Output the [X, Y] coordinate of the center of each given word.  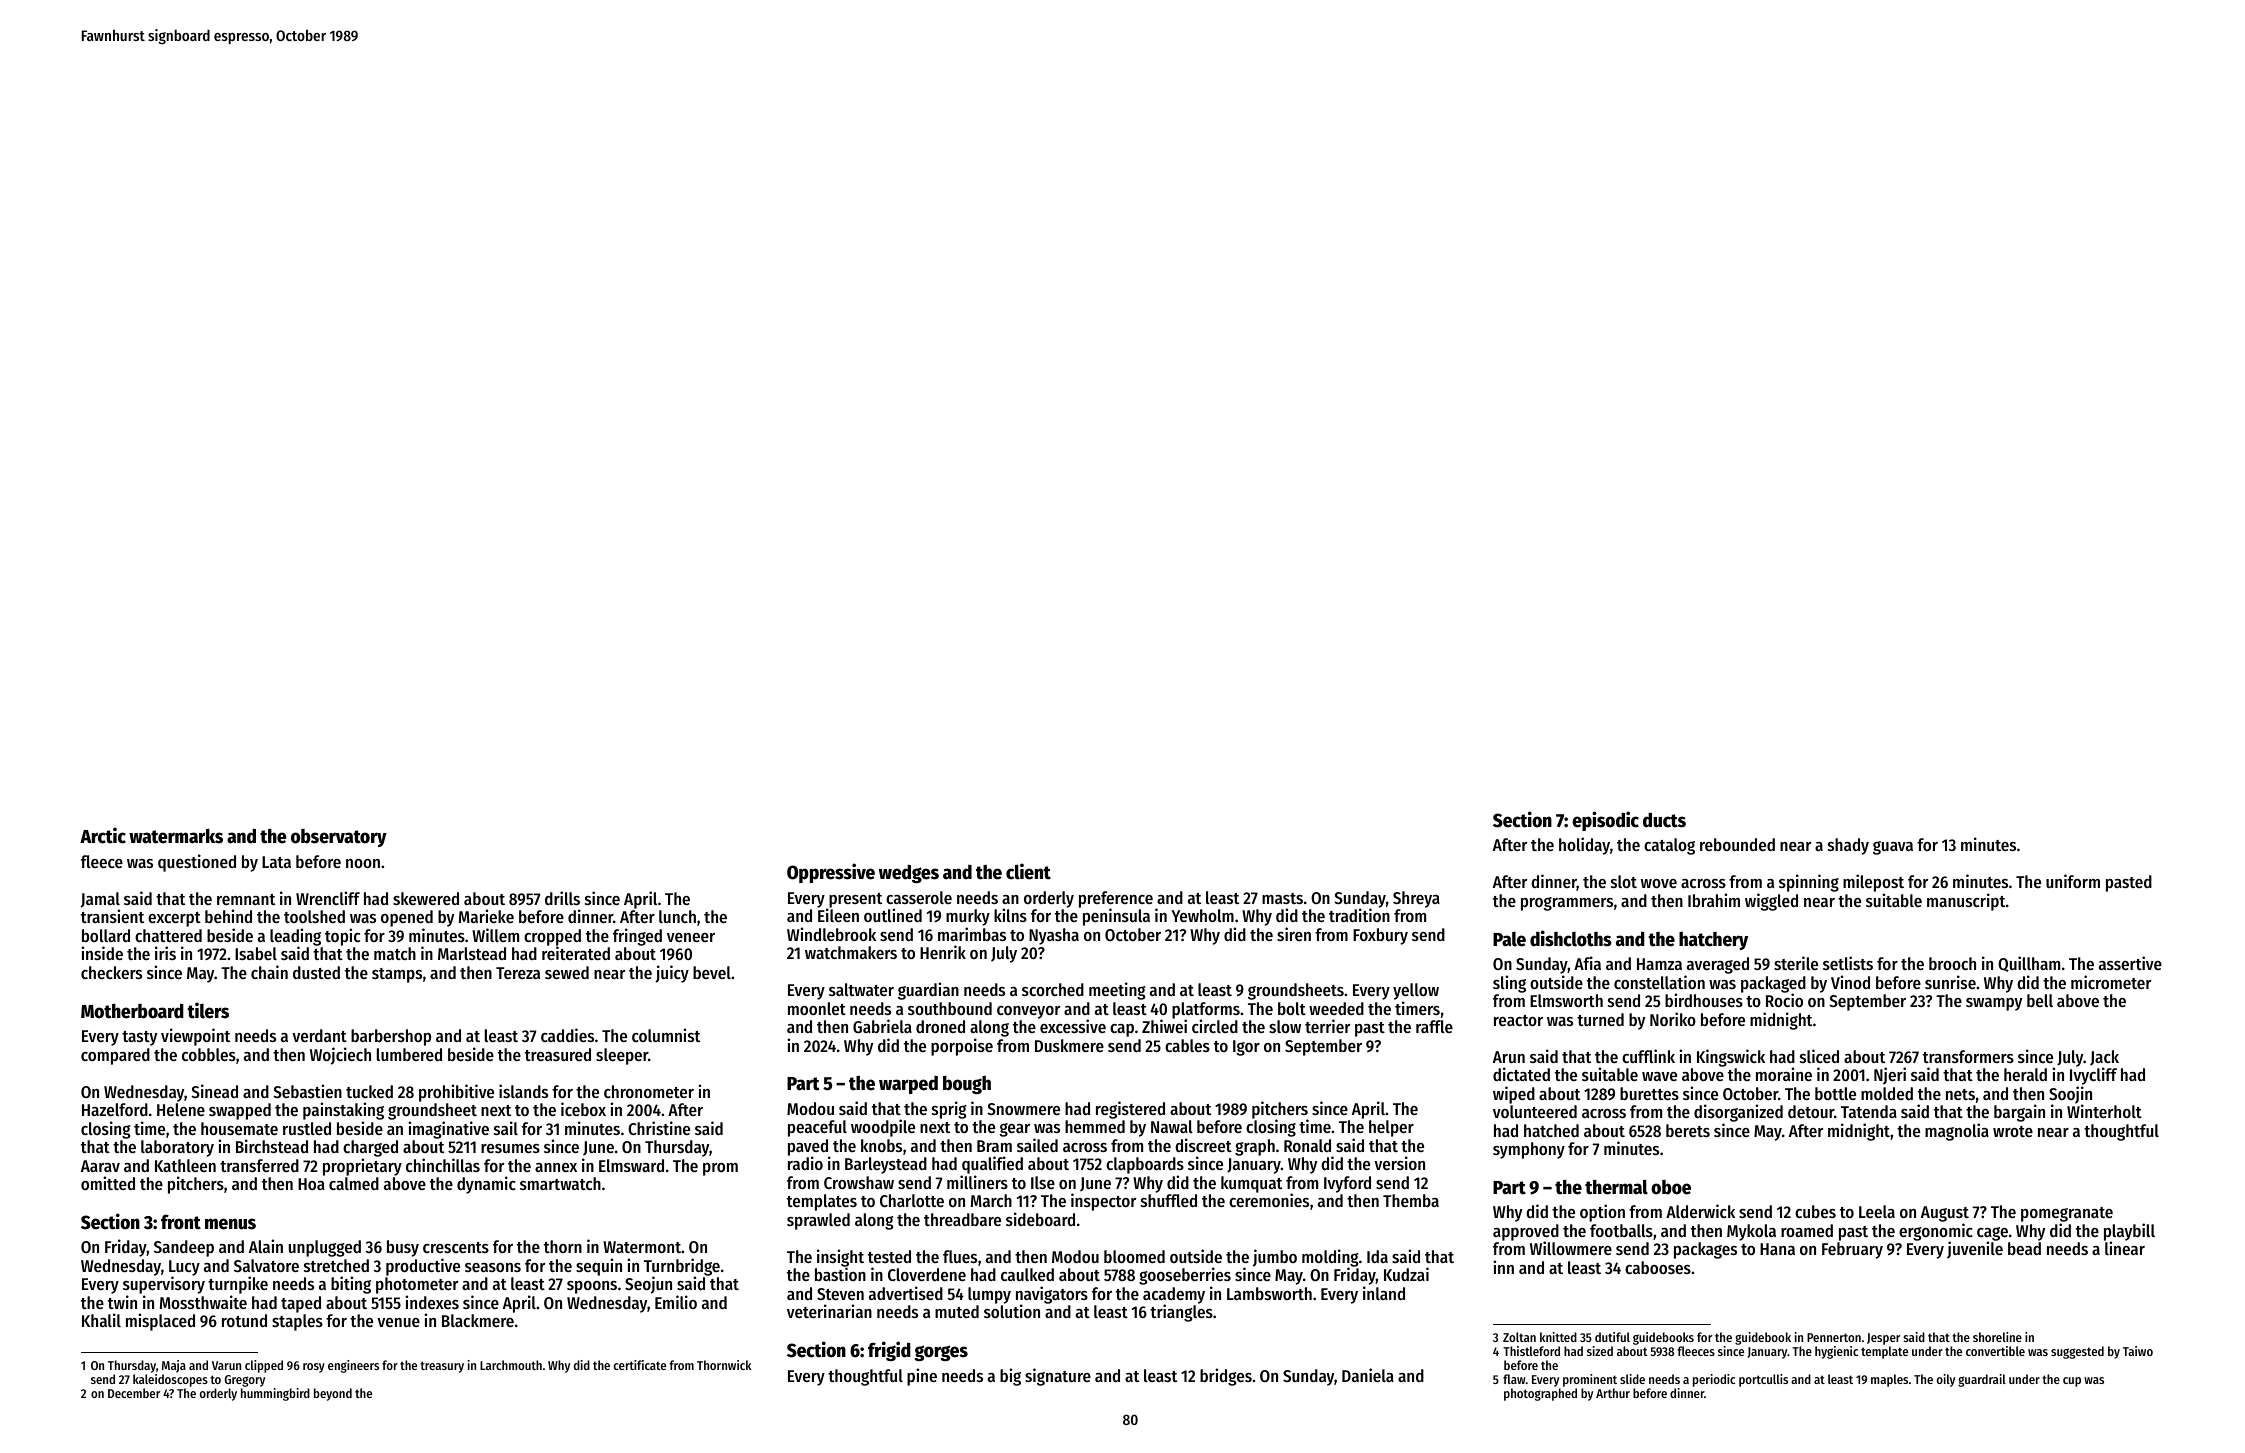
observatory [339, 838]
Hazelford [115, 1109]
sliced [1819, 1056]
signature [1058, 1377]
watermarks [176, 836]
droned [940, 1026]
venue [398, 1322]
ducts [1664, 820]
